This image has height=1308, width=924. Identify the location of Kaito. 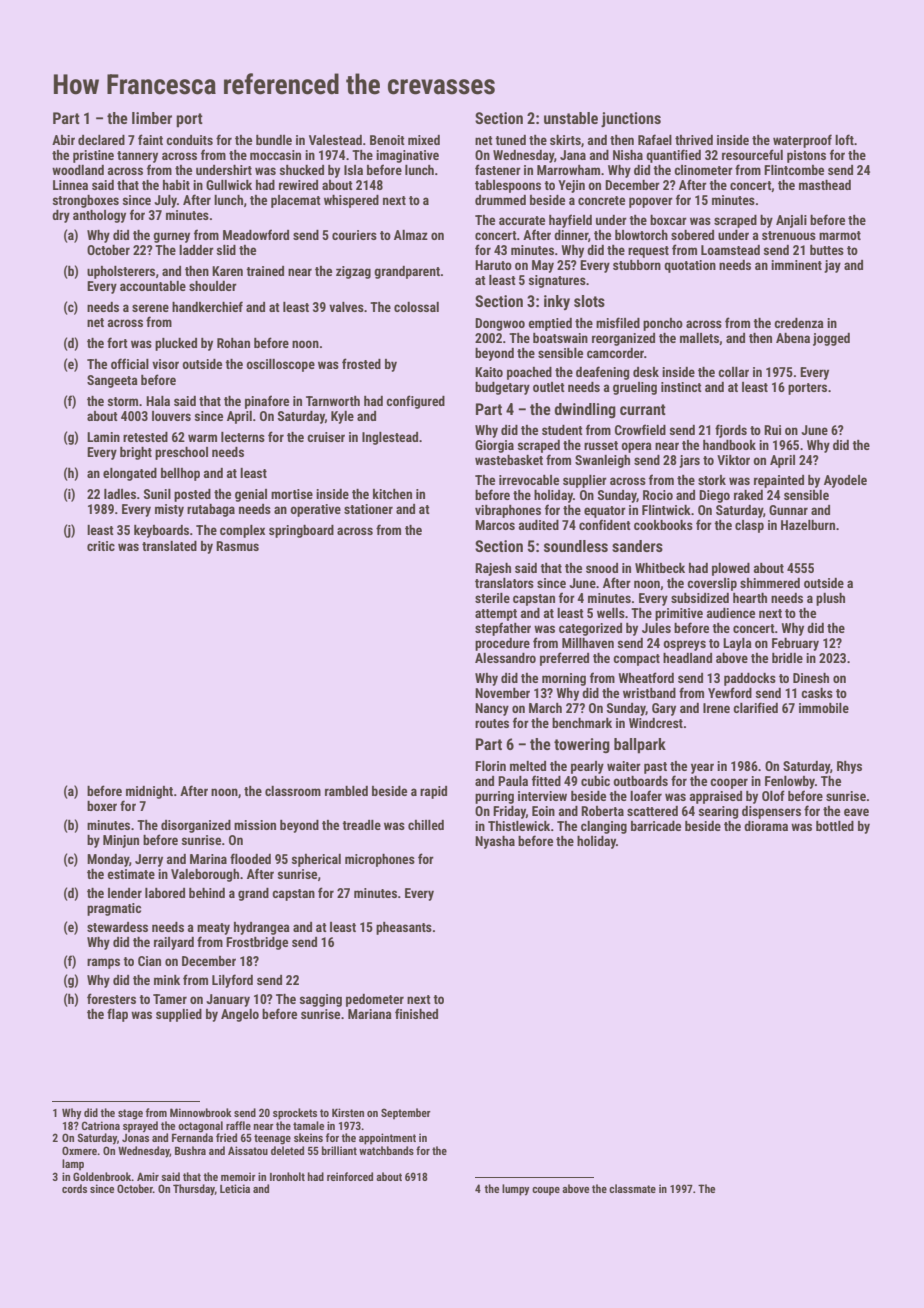
(489, 372).
